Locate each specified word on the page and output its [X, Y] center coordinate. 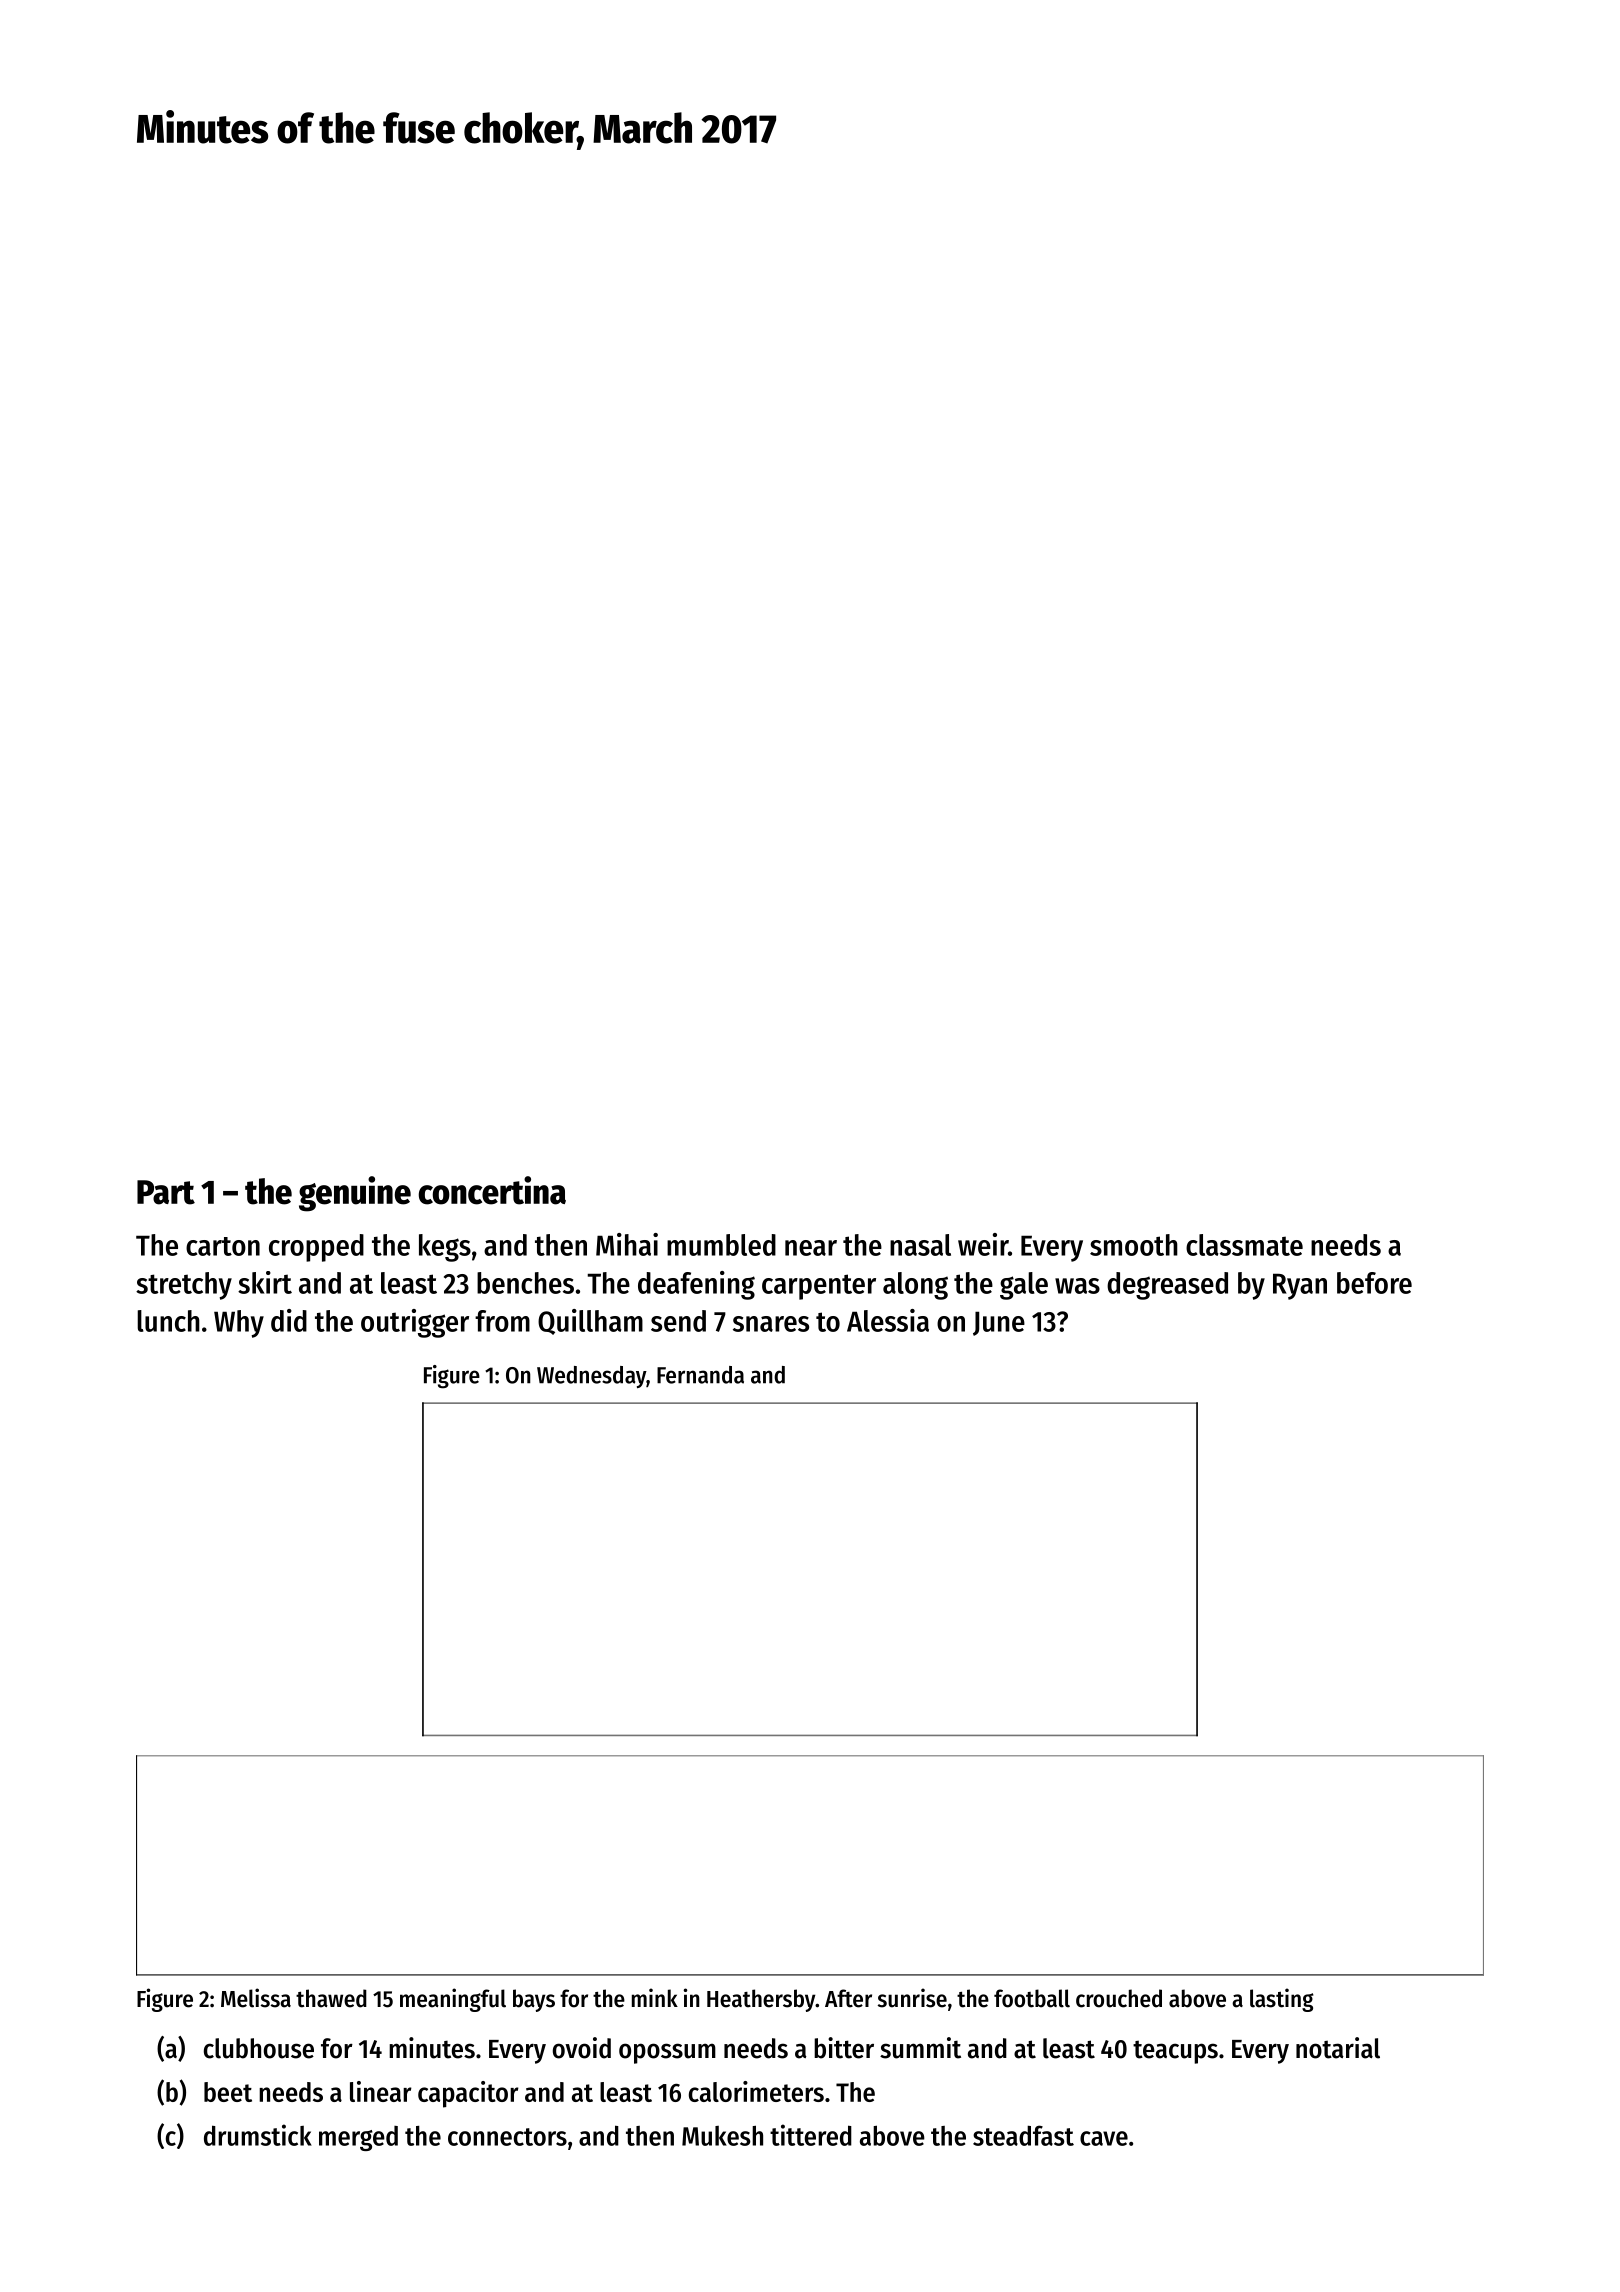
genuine [355, 1194]
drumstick [258, 2135]
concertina [492, 1190]
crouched [1119, 1998]
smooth [1134, 1245]
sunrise [912, 1998]
